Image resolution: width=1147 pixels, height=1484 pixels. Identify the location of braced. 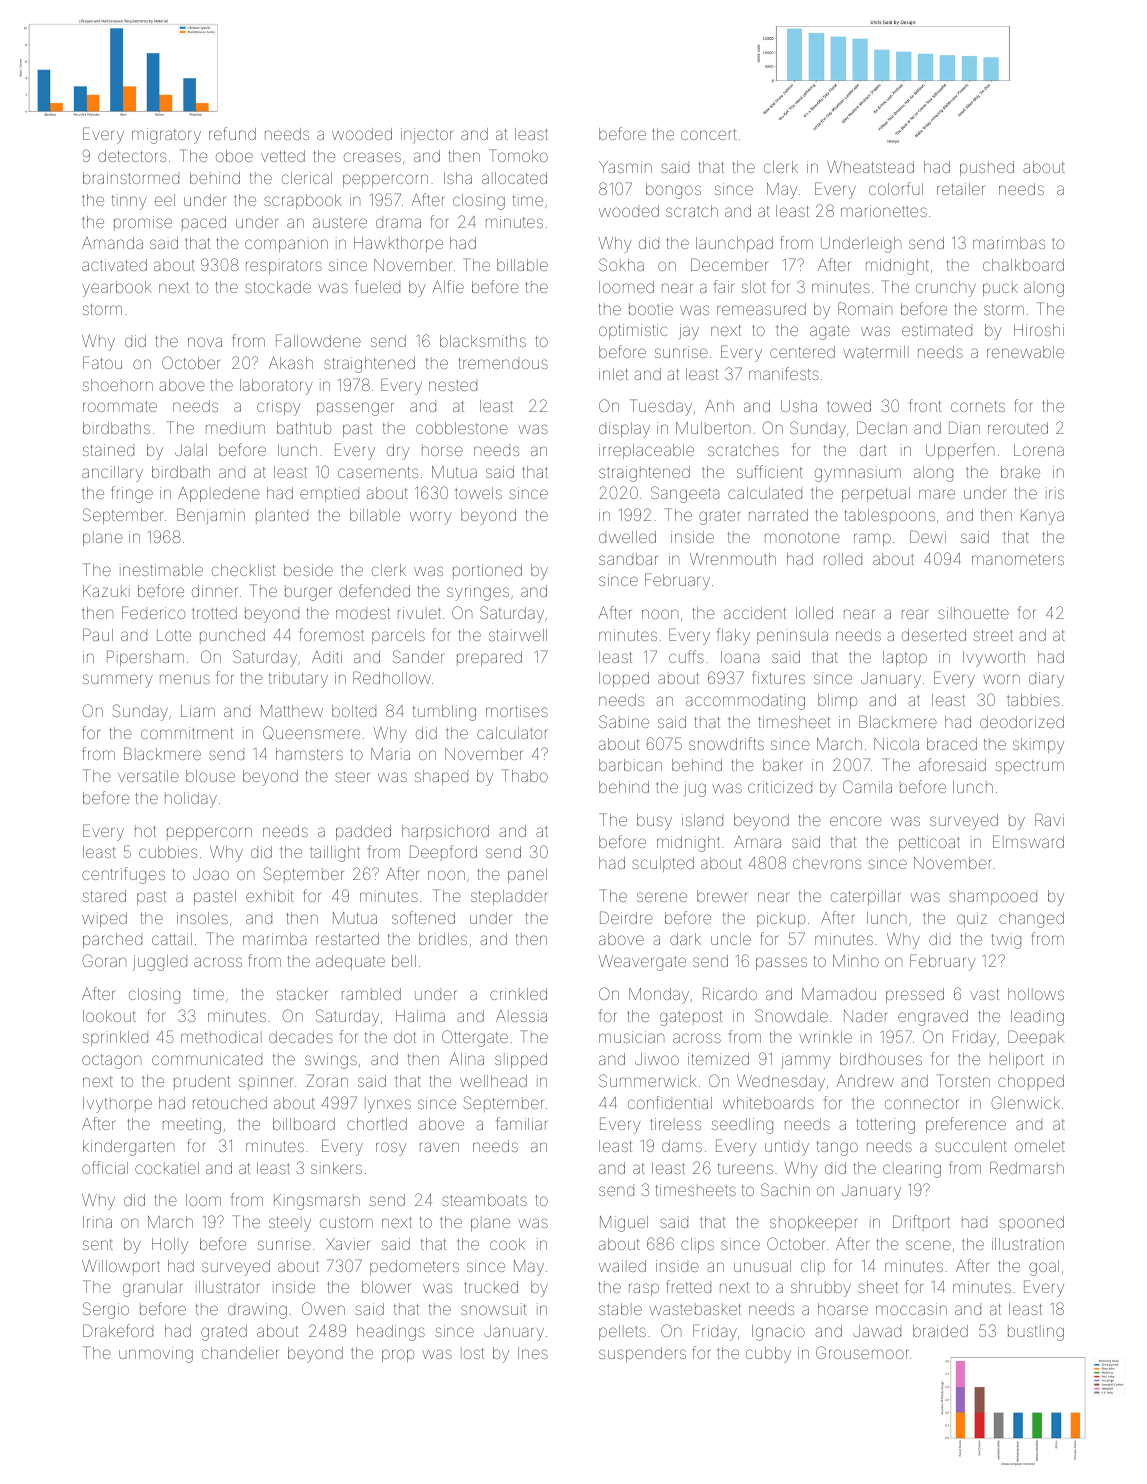
(952, 744).
